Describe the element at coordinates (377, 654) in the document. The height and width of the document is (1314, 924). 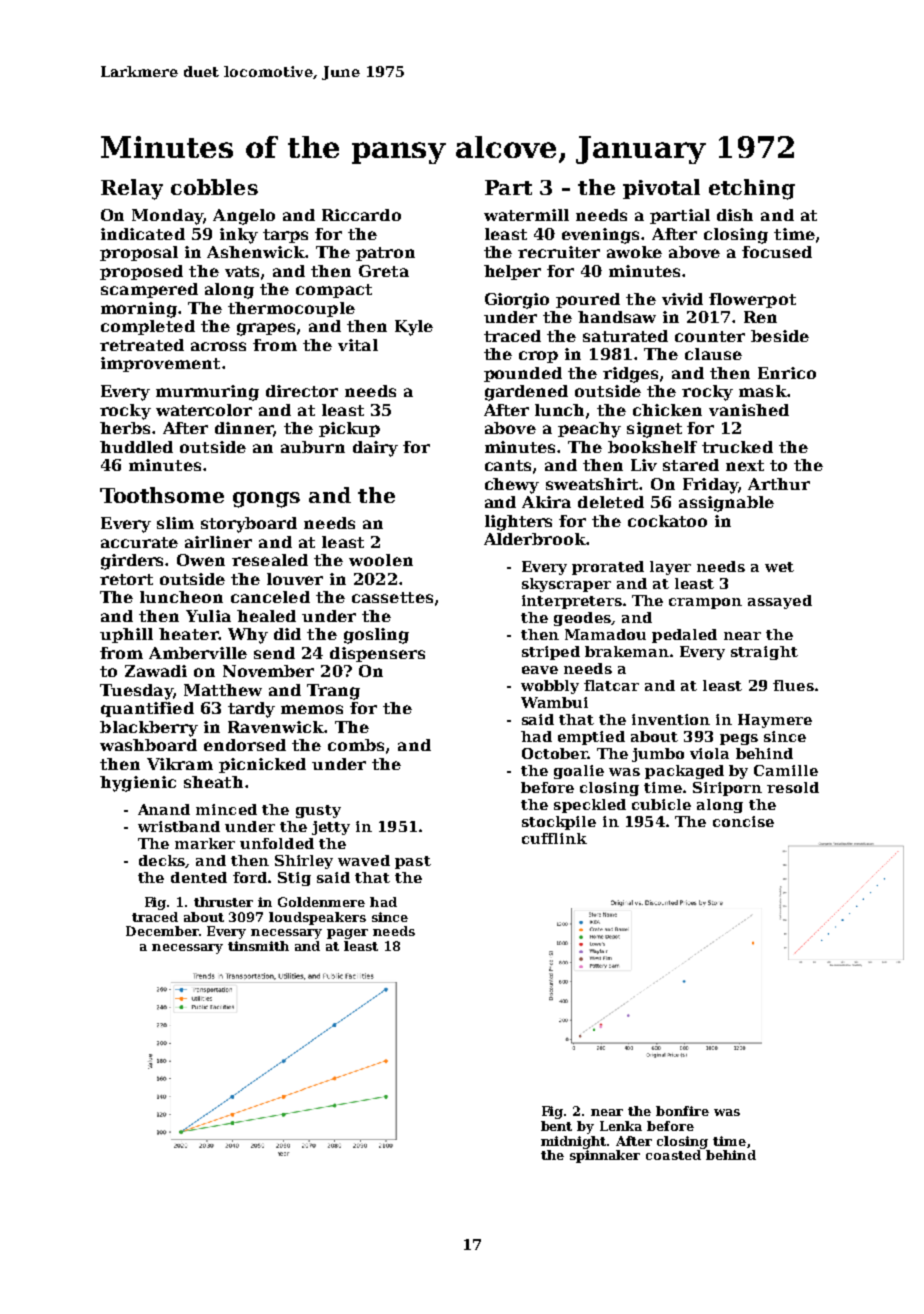
I see `dispensers` at that location.
